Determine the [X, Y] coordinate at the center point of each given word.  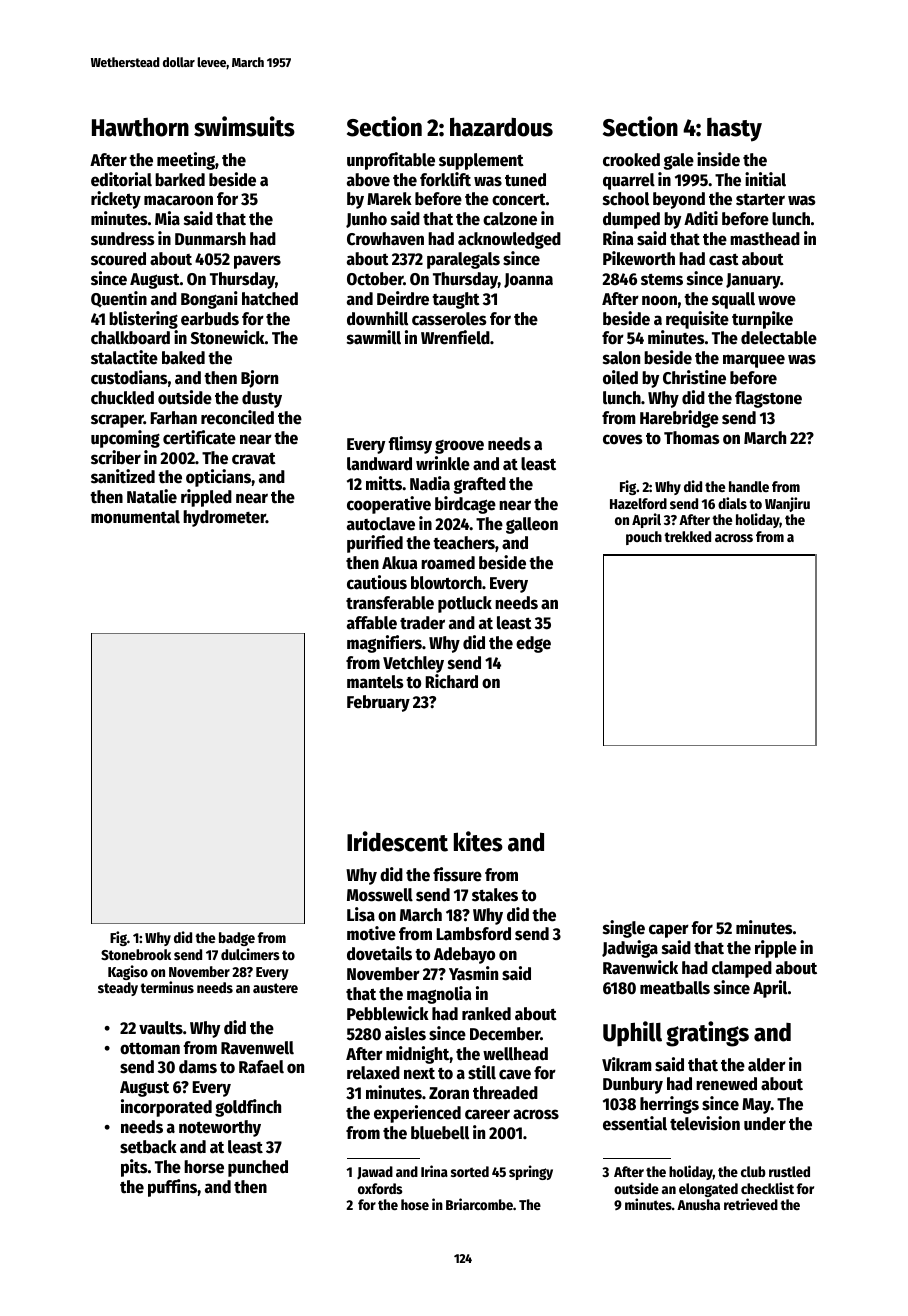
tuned [525, 180]
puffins [173, 1188]
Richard [452, 681]
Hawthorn [140, 127]
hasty [734, 130]
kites [478, 841]
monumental [135, 517]
